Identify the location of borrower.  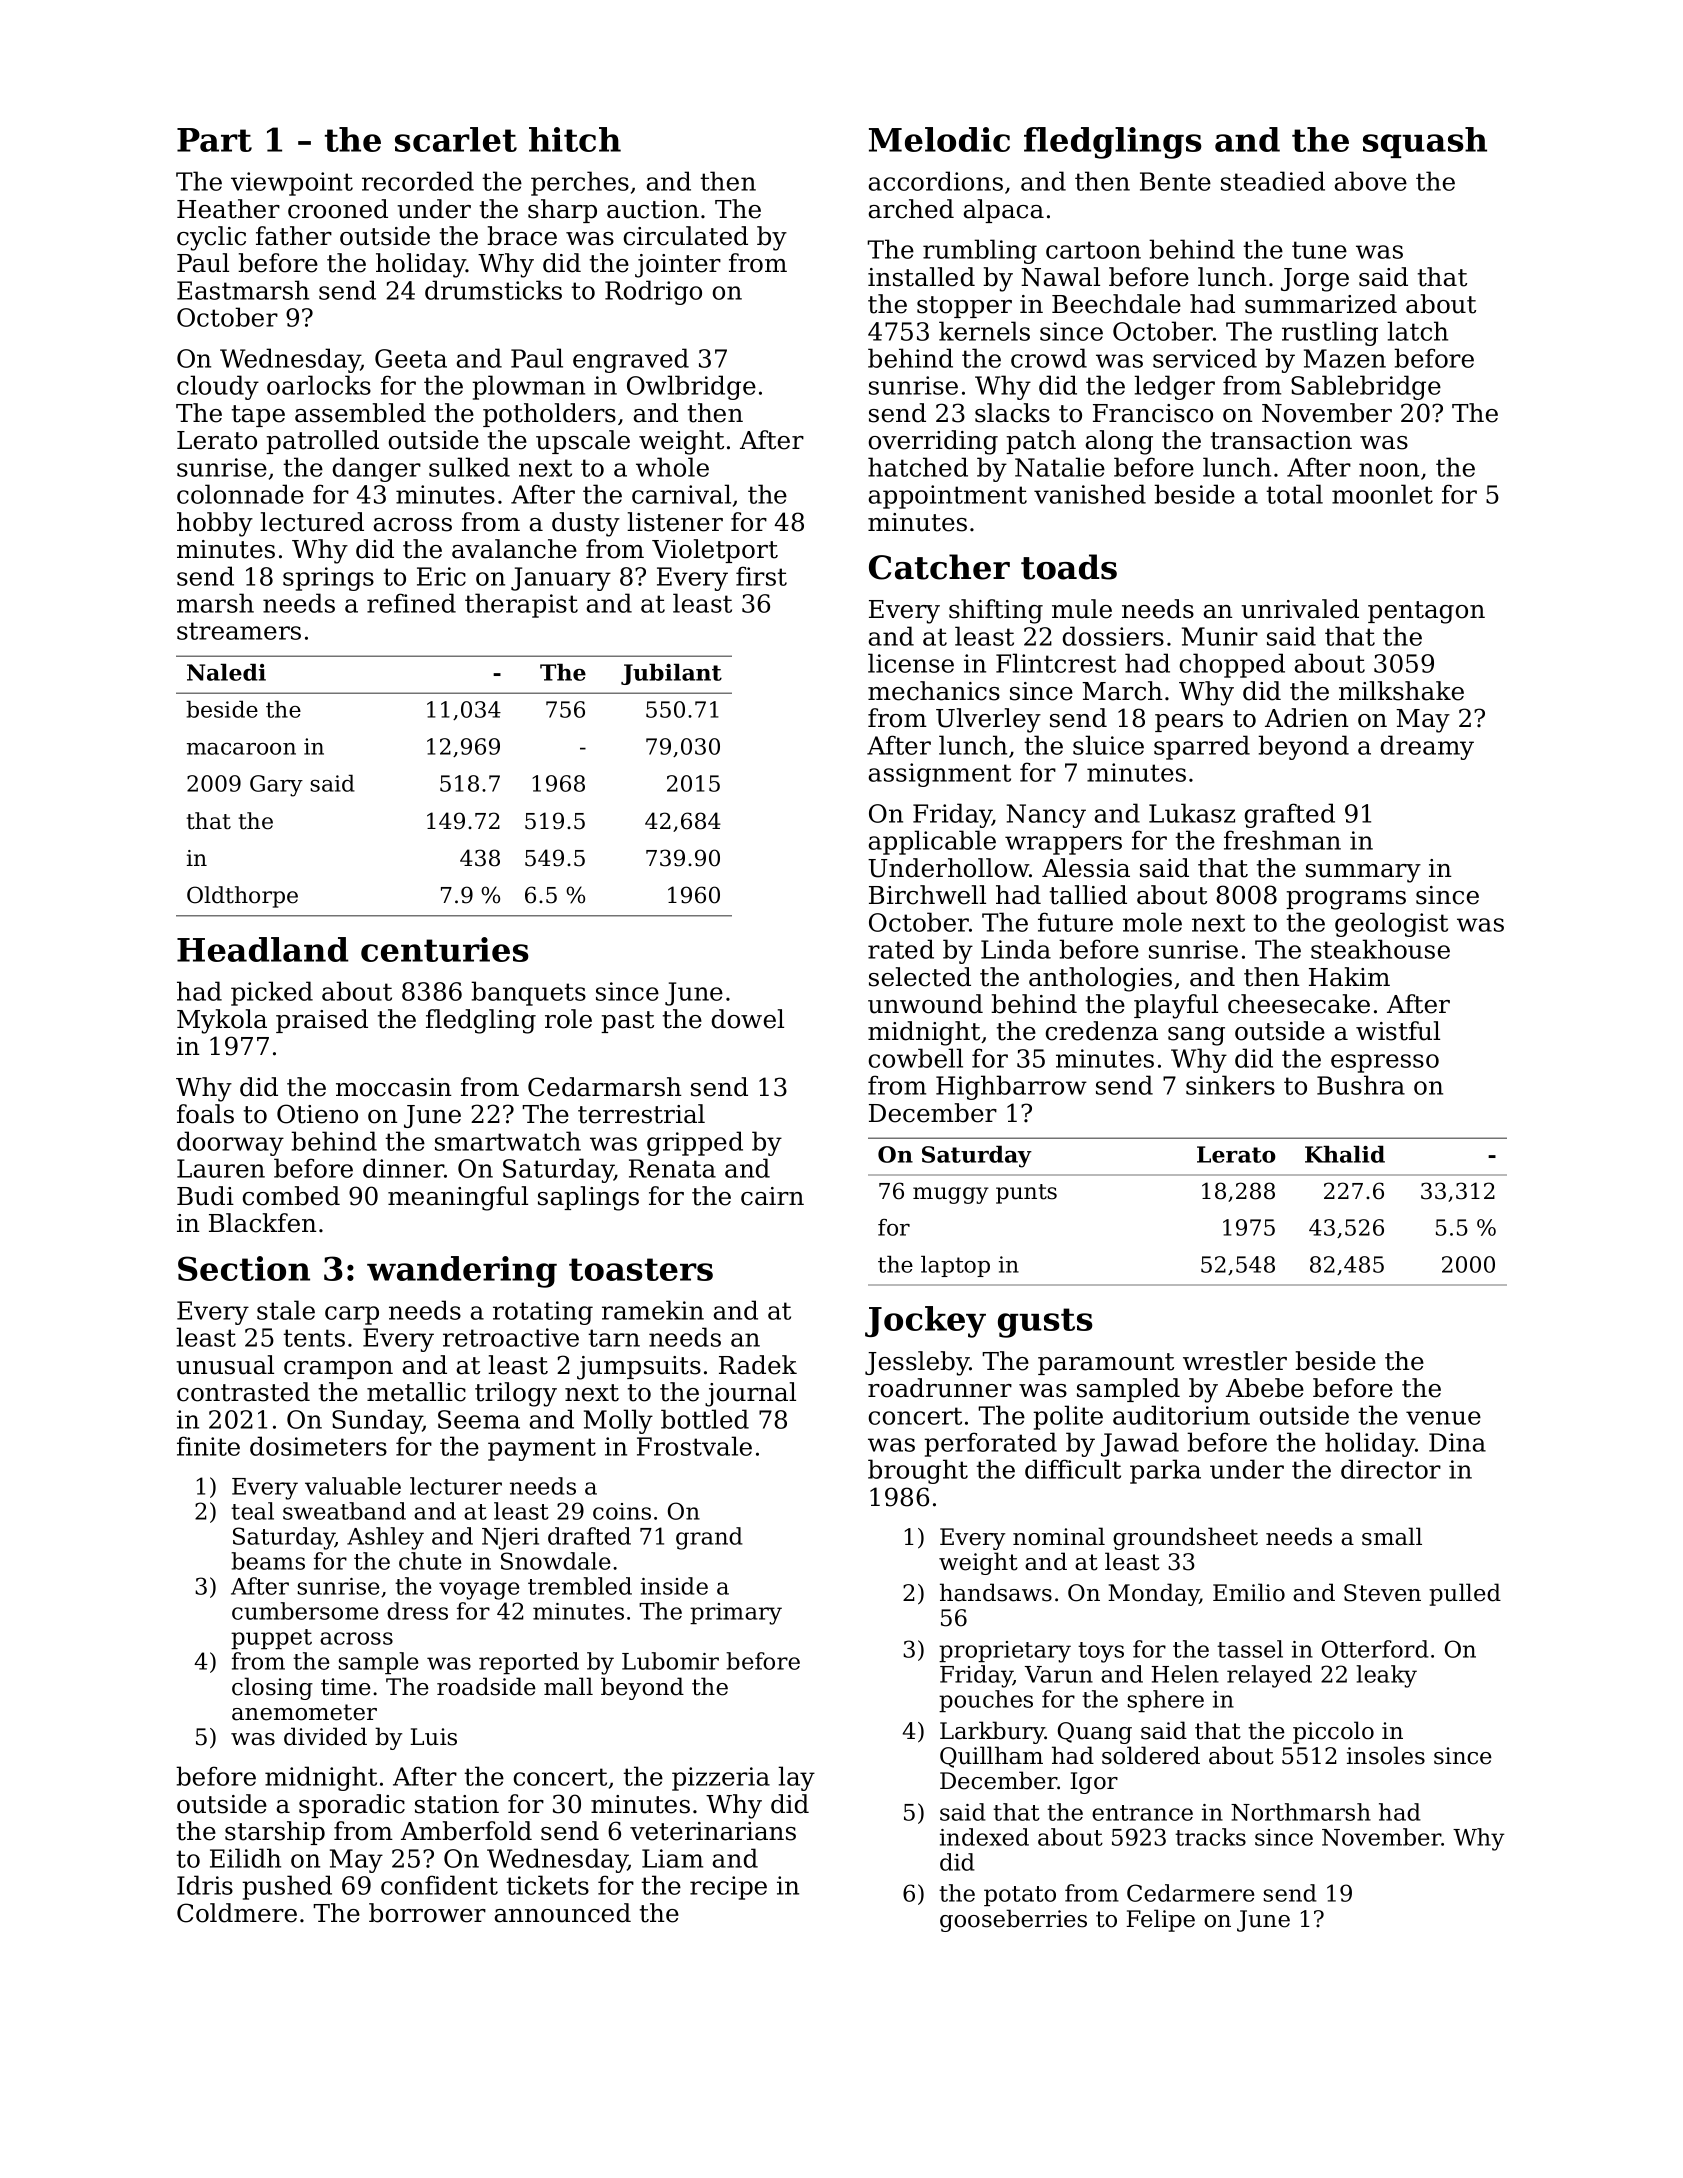
(427, 1913).
